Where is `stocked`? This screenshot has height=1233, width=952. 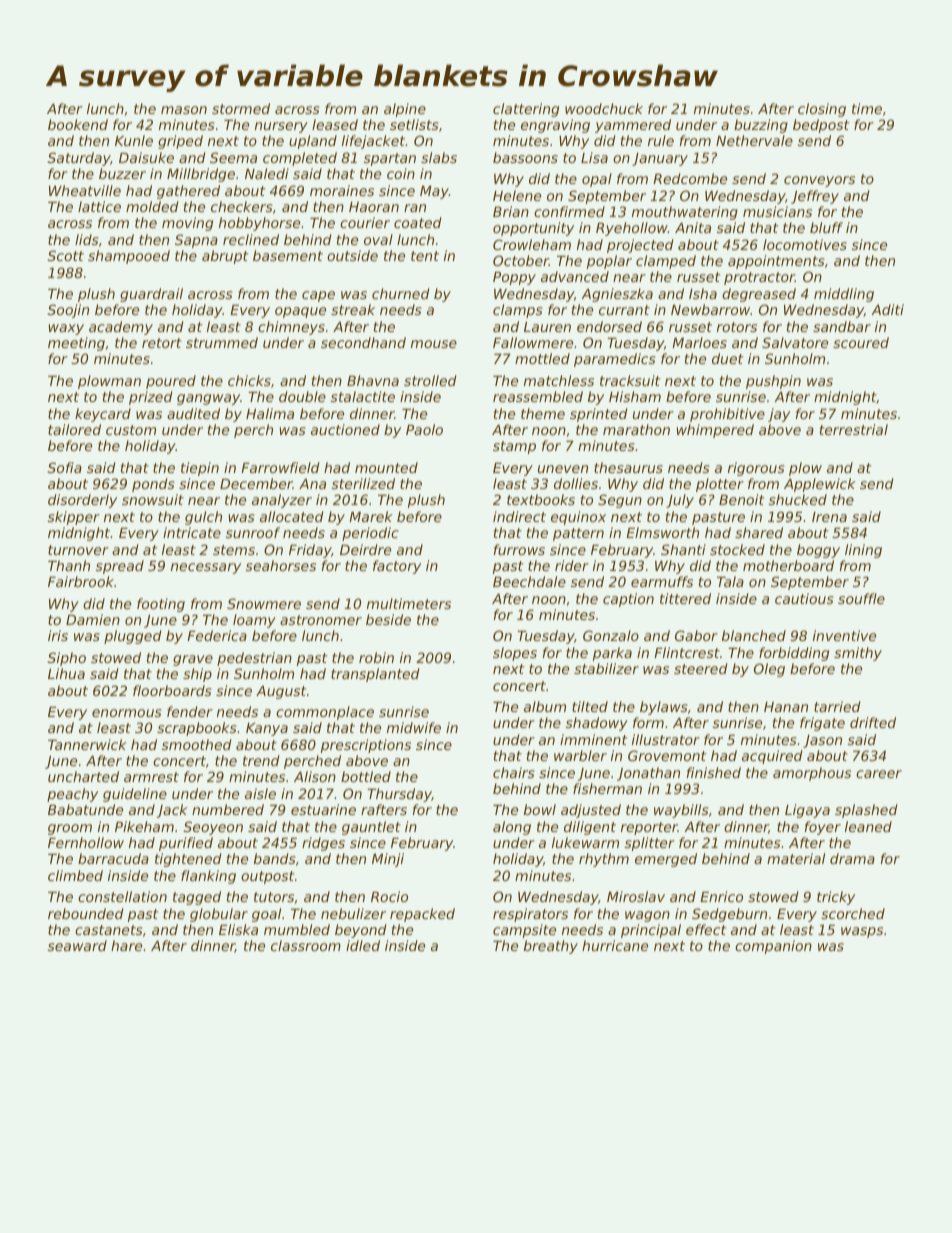 stocked is located at coordinates (737, 549).
